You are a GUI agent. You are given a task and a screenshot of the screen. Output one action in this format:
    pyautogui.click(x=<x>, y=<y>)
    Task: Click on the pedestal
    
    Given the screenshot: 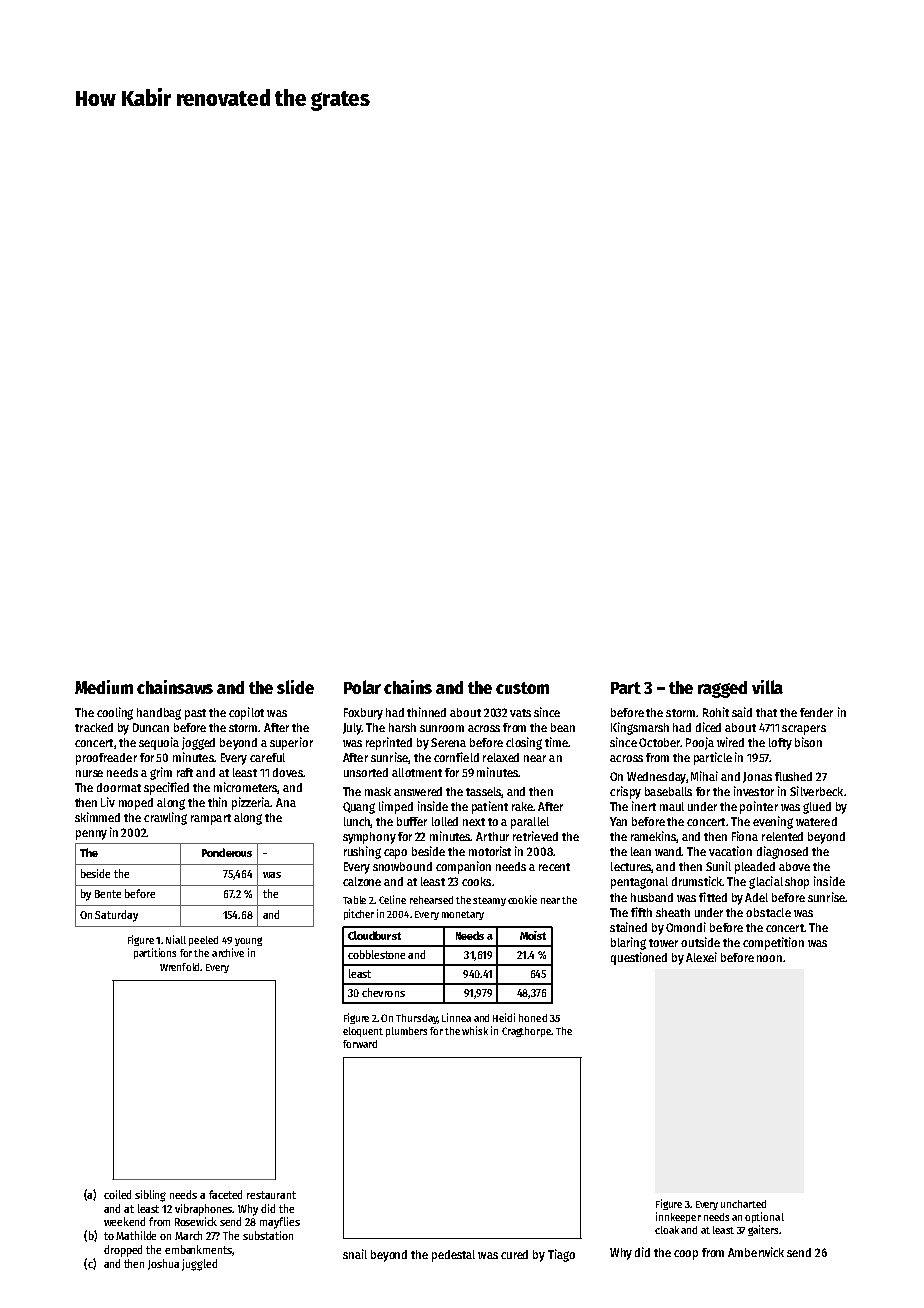 What is the action you would take?
    pyautogui.click(x=453, y=1256)
